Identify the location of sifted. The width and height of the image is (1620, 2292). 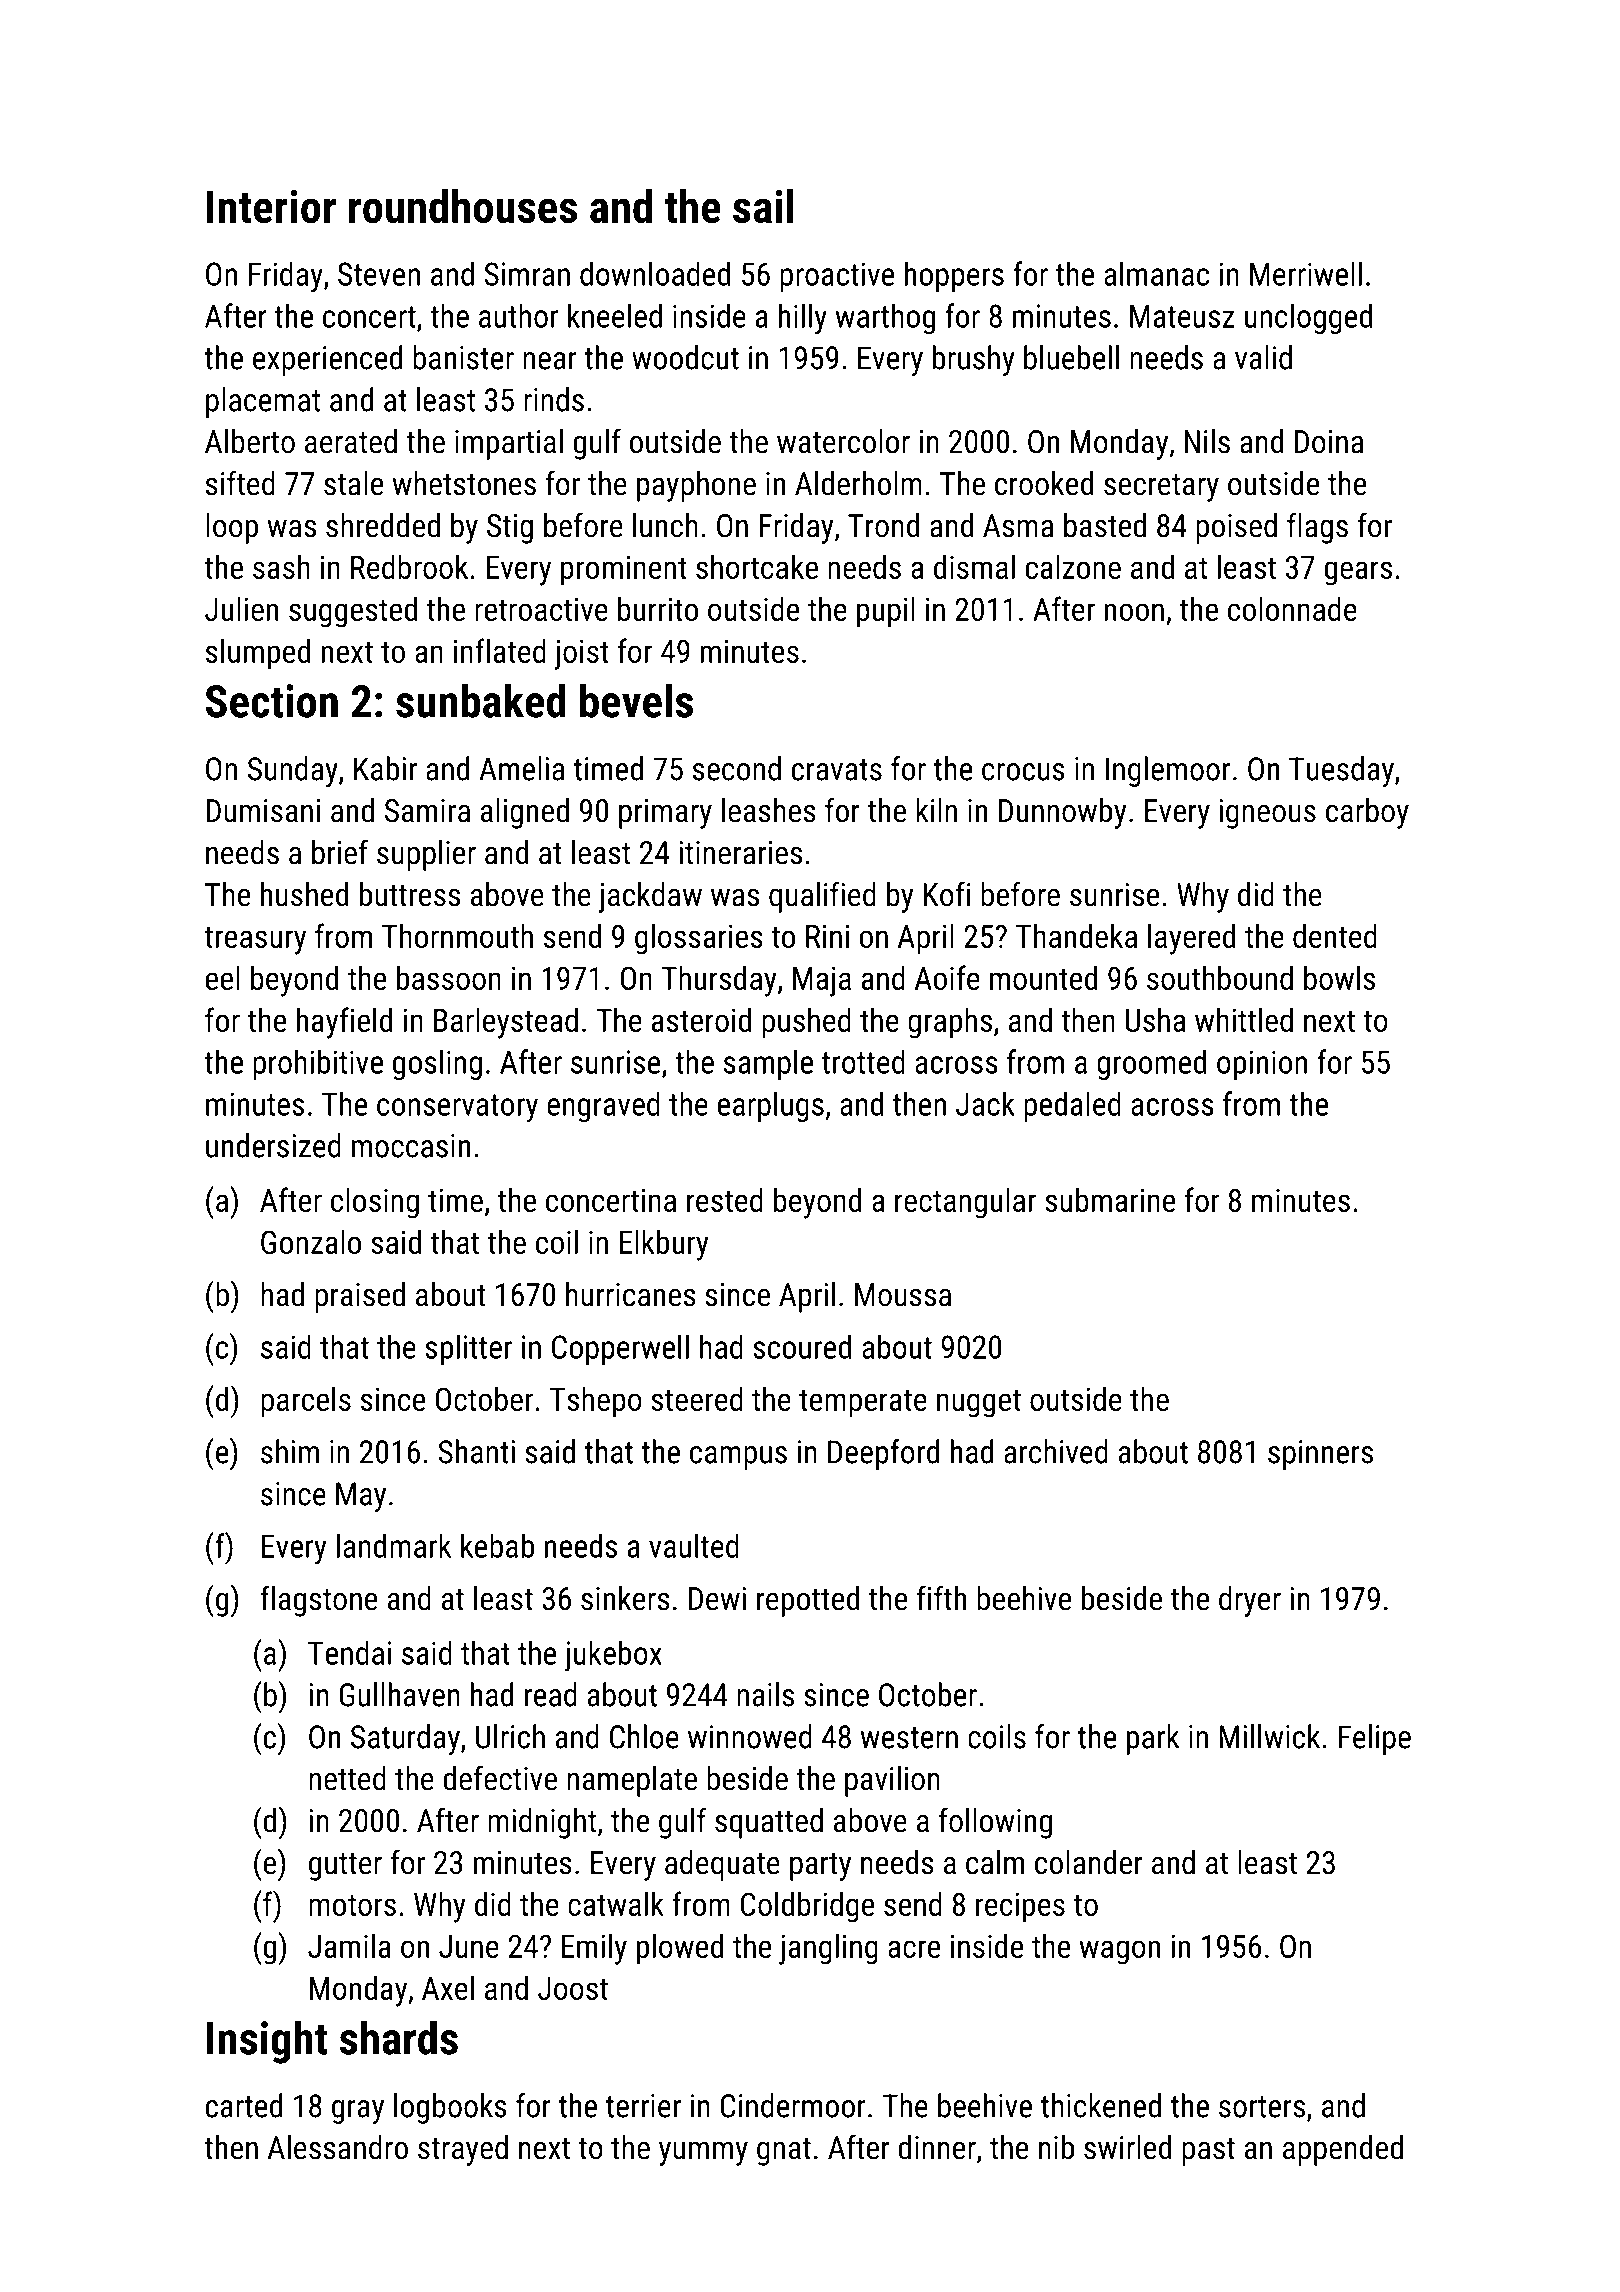
(240, 483).
